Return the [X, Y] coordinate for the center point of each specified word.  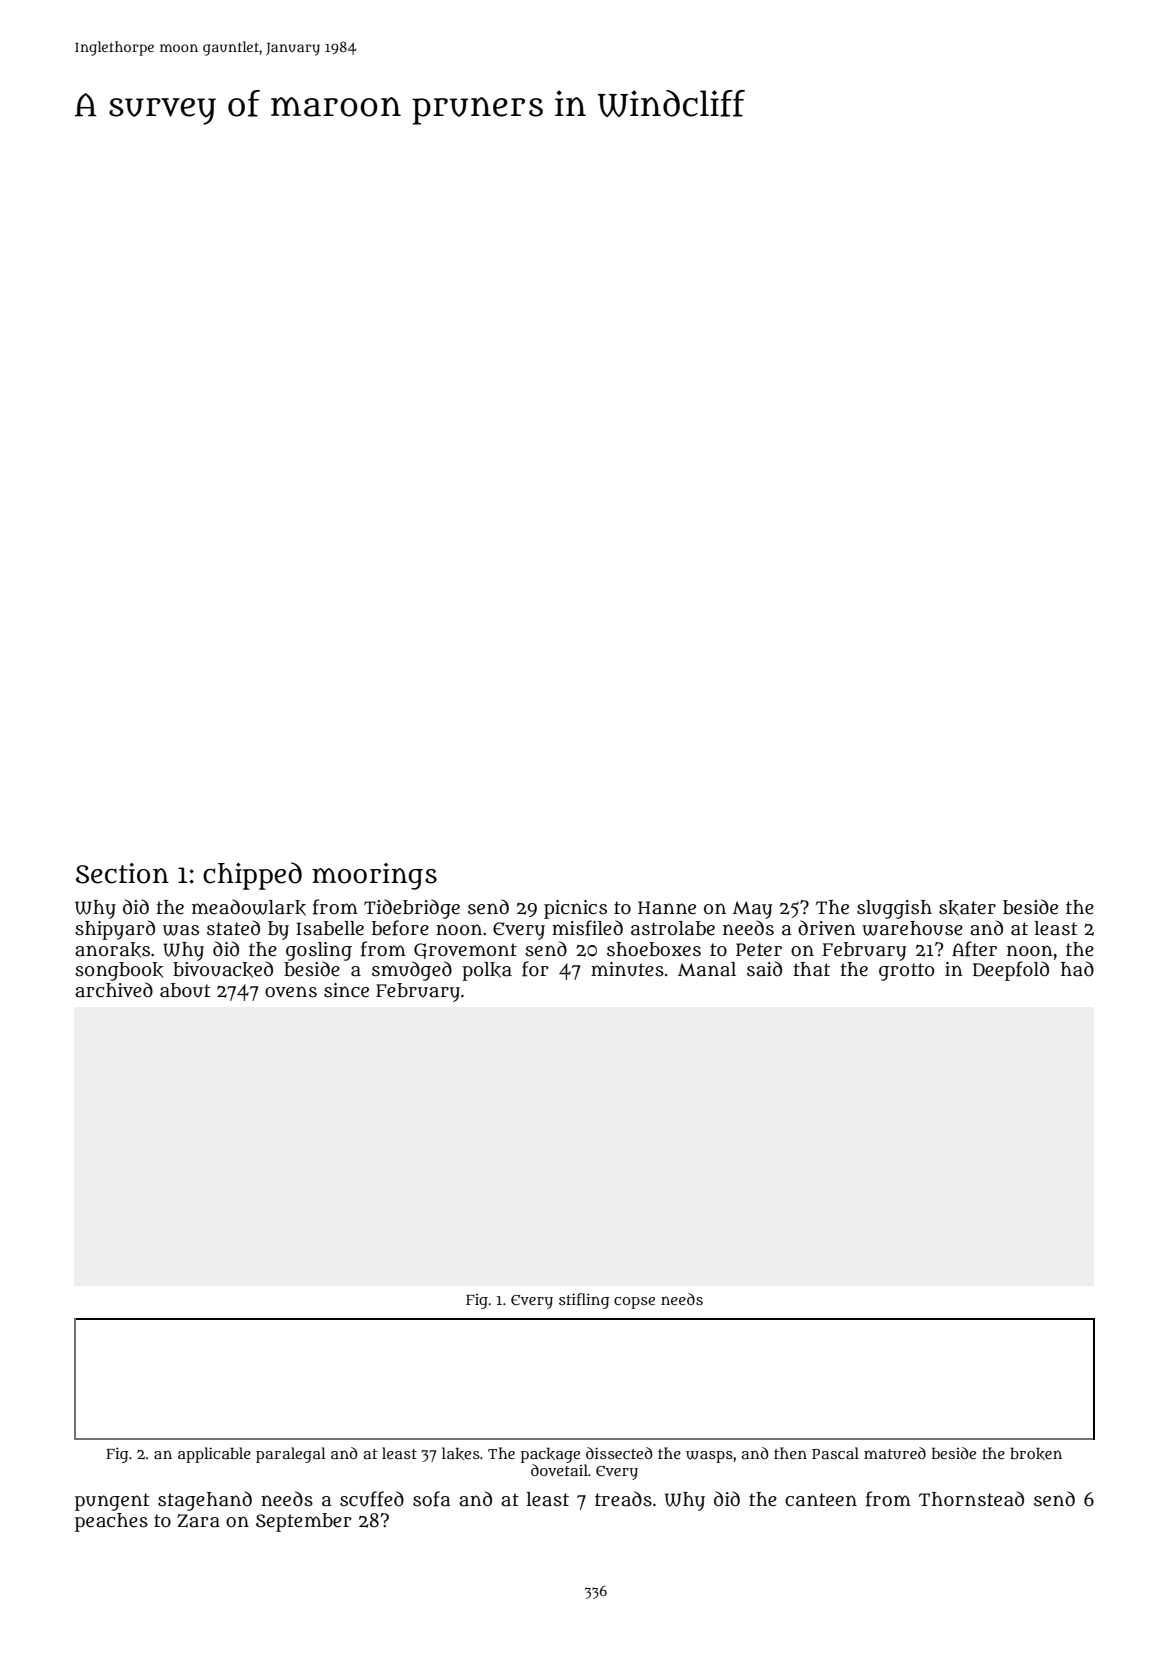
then [790, 1453]
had [1077, 969]
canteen [821, 1500]
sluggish [894, 909]
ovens [291, 992]
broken [1036, 1454]
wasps [709, 1457]
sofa [431, 1499]
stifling [584, 1301]
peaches [111, 1522]
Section [122, 873]
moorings [374, 876]
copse [634, 1303]
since [346, 990]
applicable [214, 1455]
